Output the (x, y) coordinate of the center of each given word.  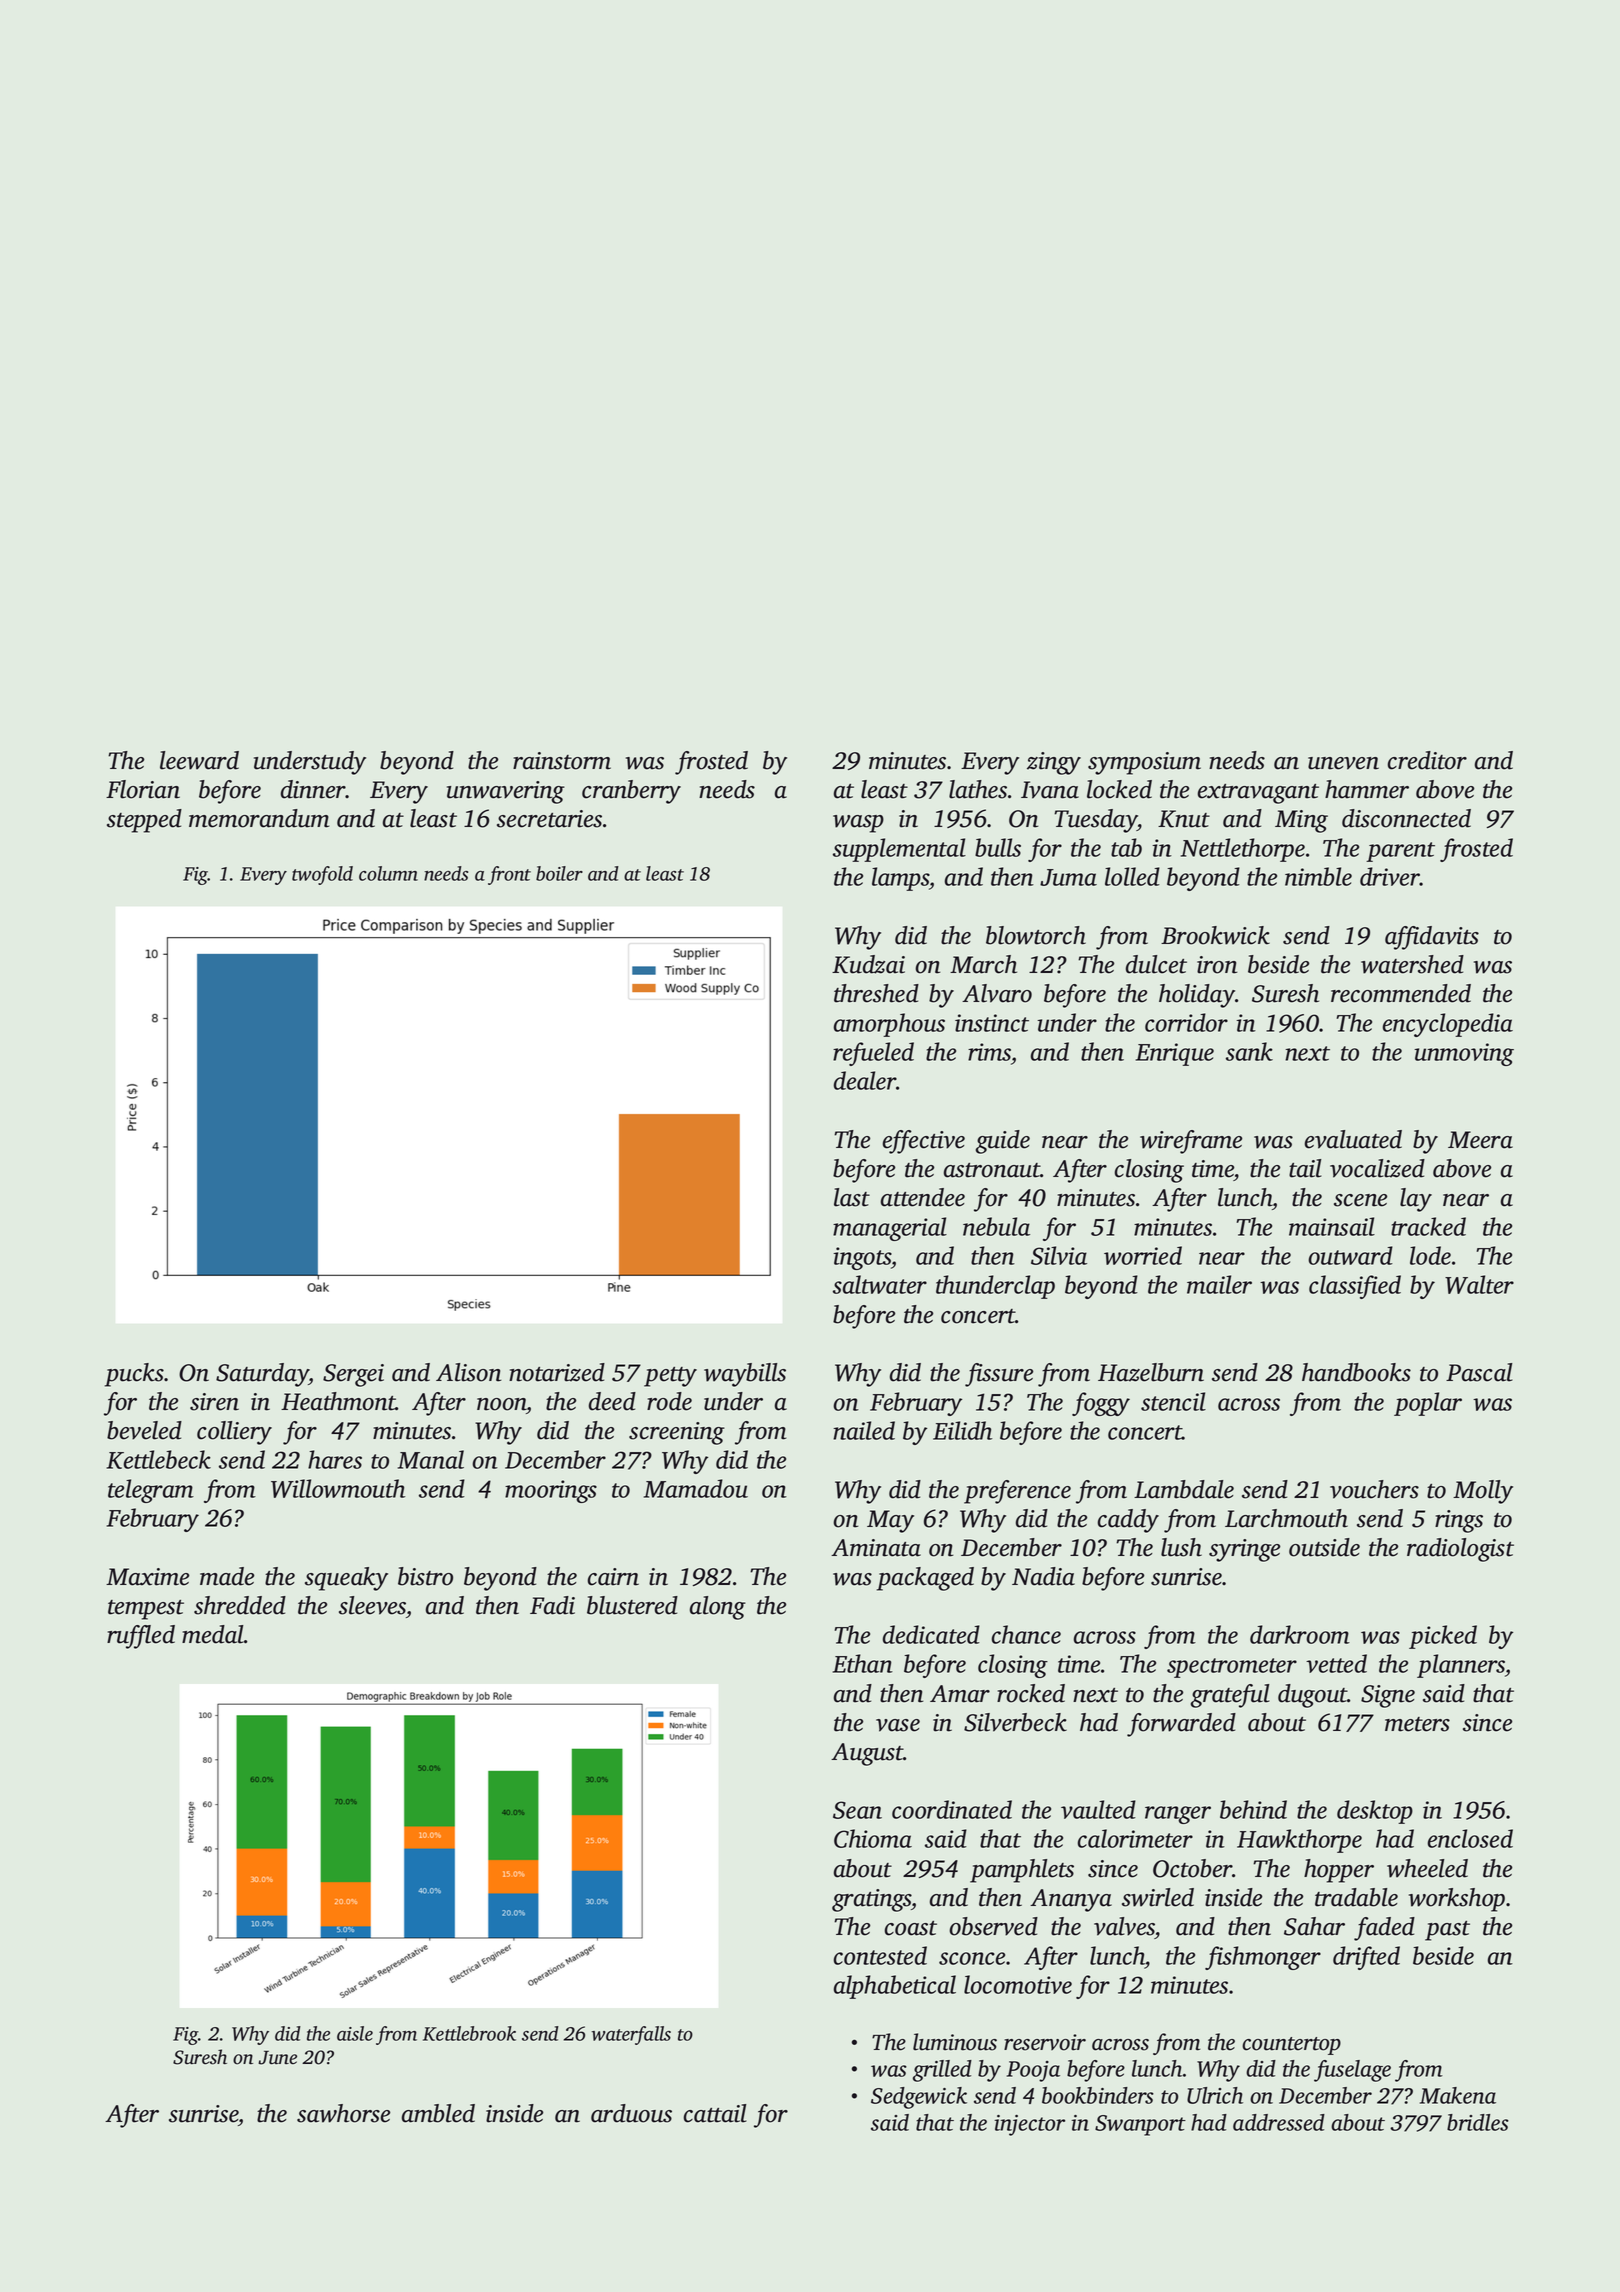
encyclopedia (1448, 1025)
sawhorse (343, 2113)
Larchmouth (1286, 1518)
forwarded (1181, 1725)
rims (989, 1052)
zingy (1054, 763)
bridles (1478, 2122)
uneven (1343, 763)
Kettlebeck (158, 1459)
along (718, 1608)
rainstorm (562, 761)
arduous (631, 2113)
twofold (322, 875)
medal (213, 1634)
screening (677, 1433)
